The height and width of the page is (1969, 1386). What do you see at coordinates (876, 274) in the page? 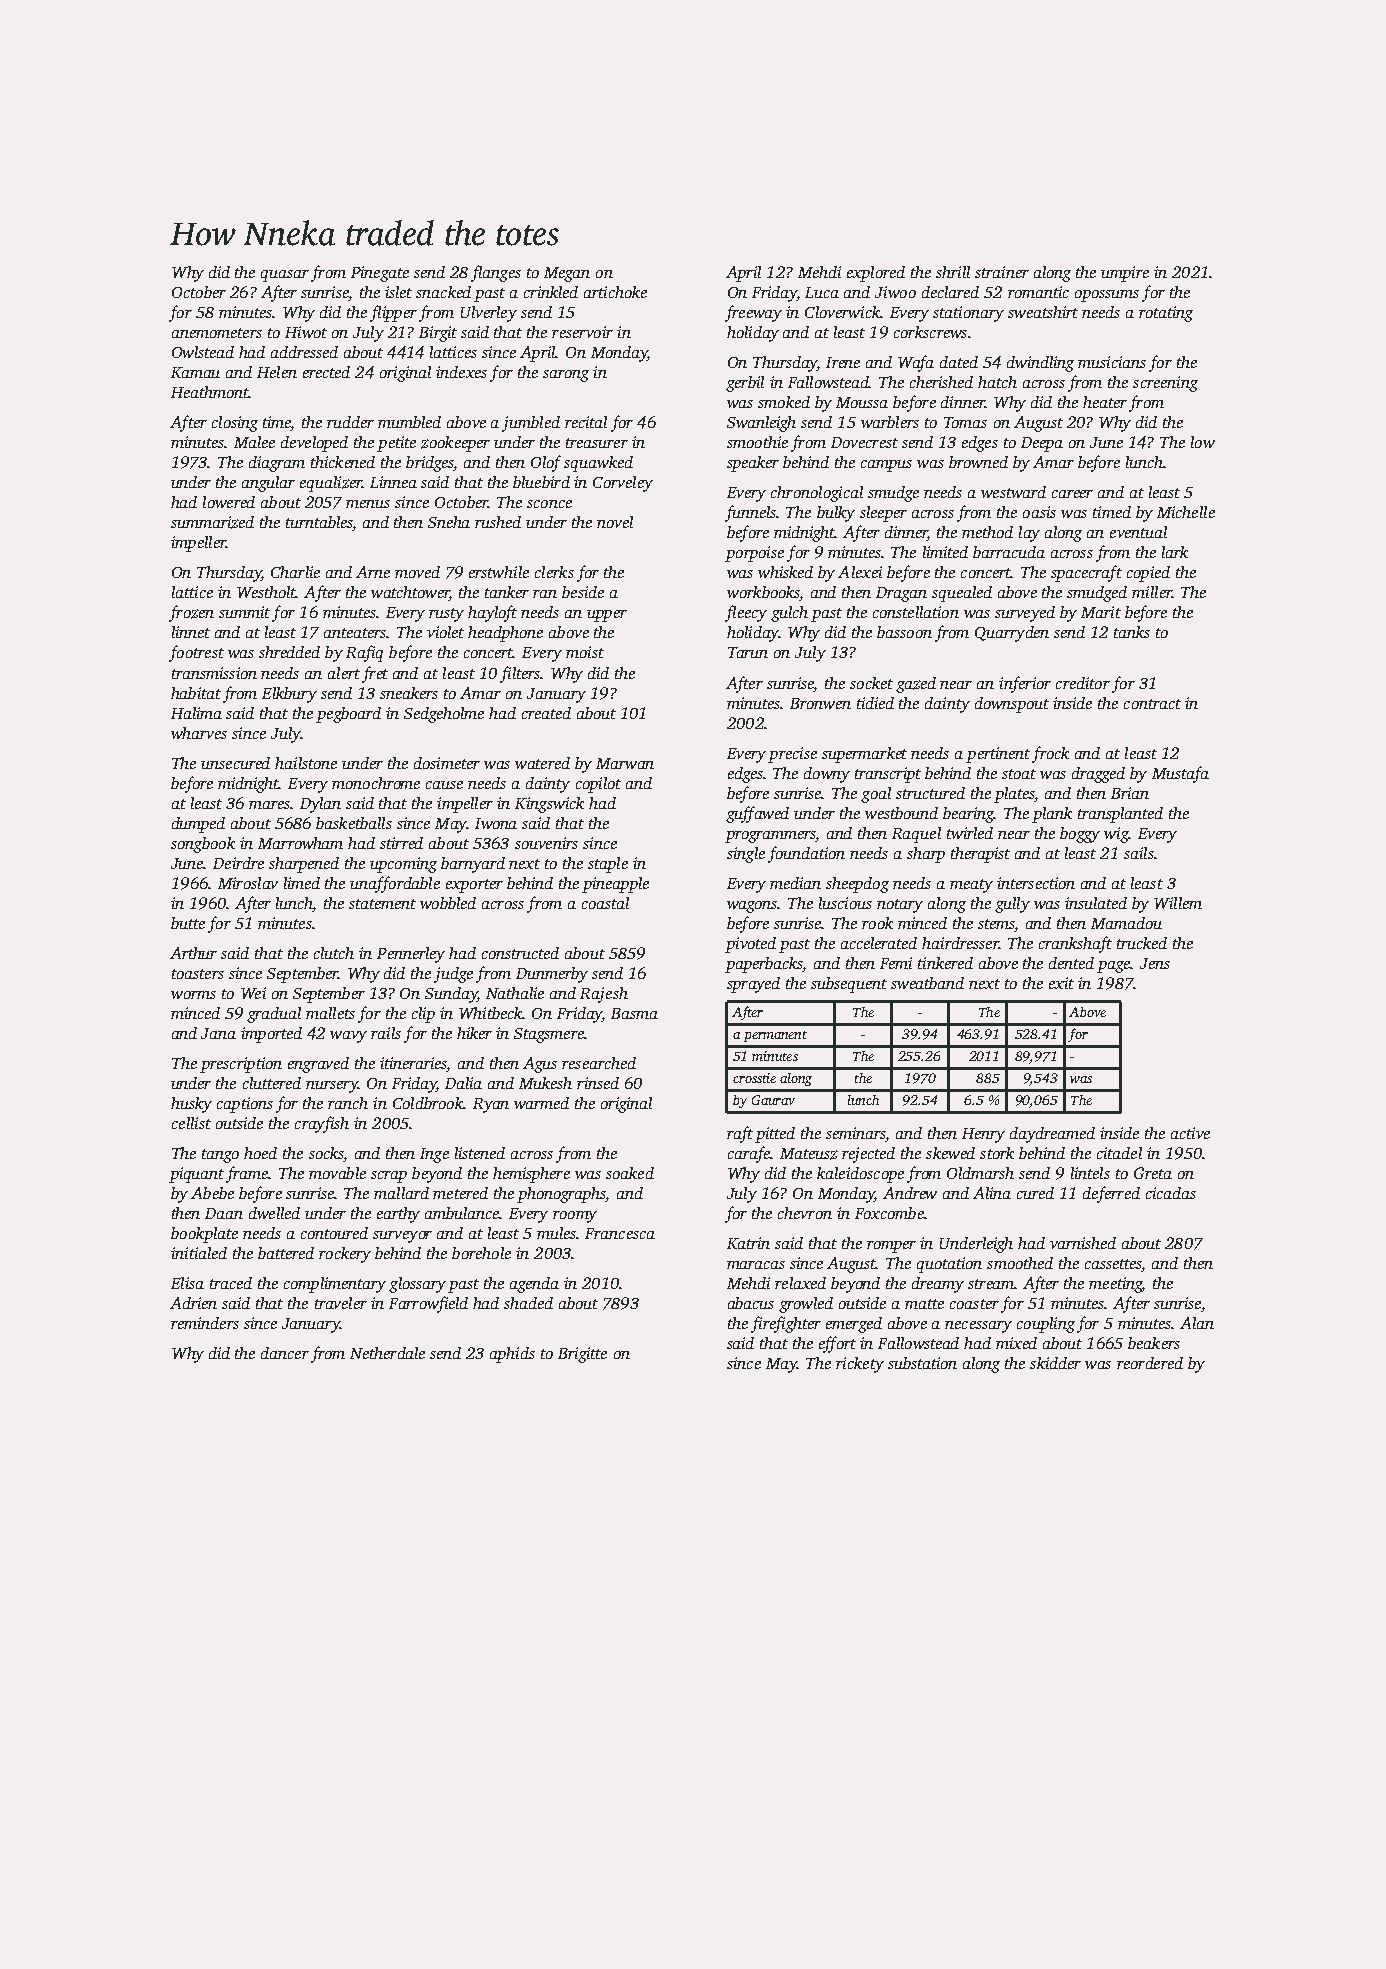
I see `explored` at bounding box center [876, 274].
